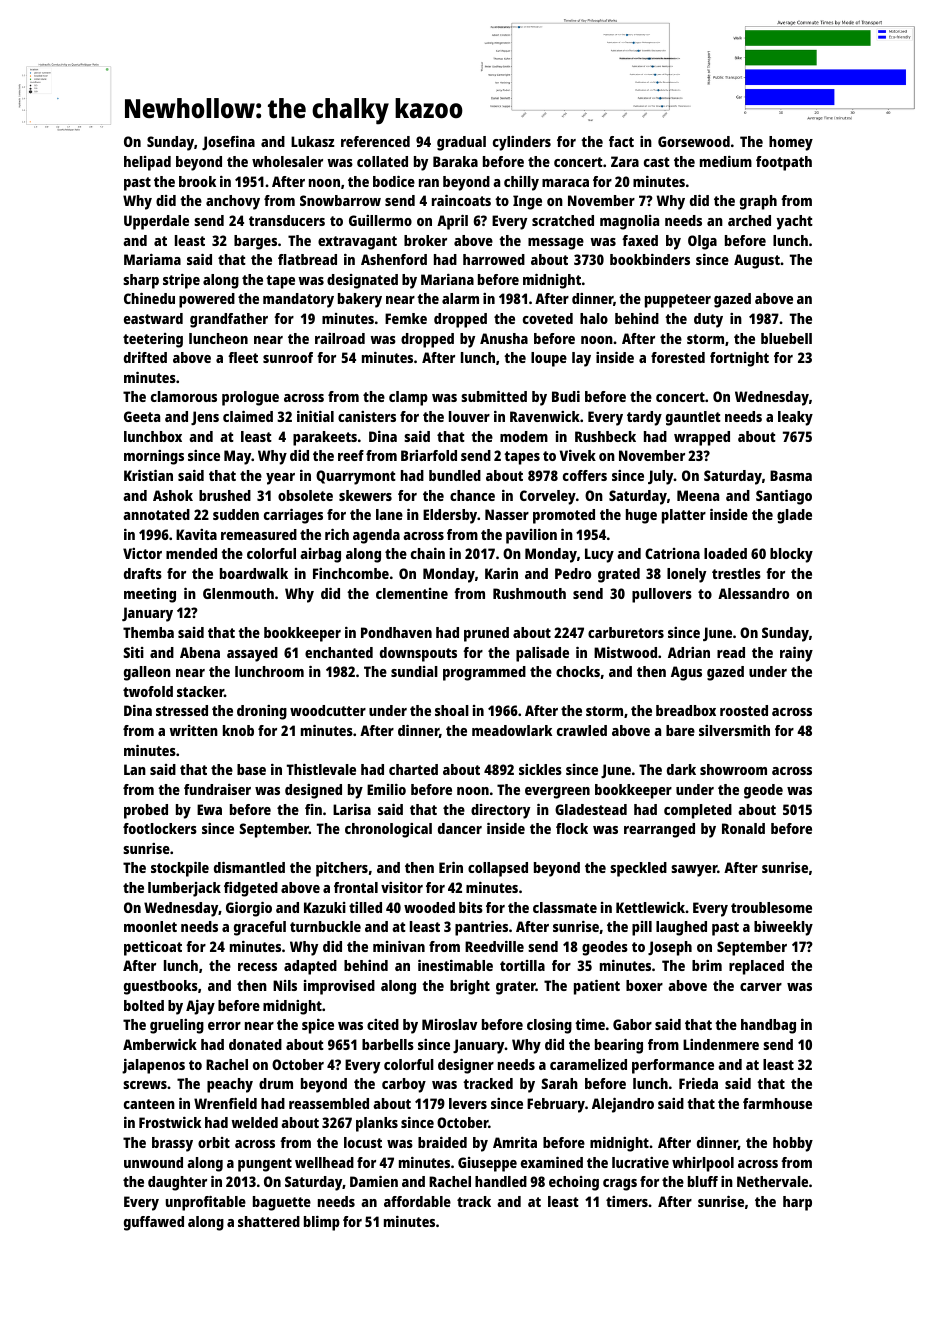  I want to click on moonlet, so click(150, 926).
